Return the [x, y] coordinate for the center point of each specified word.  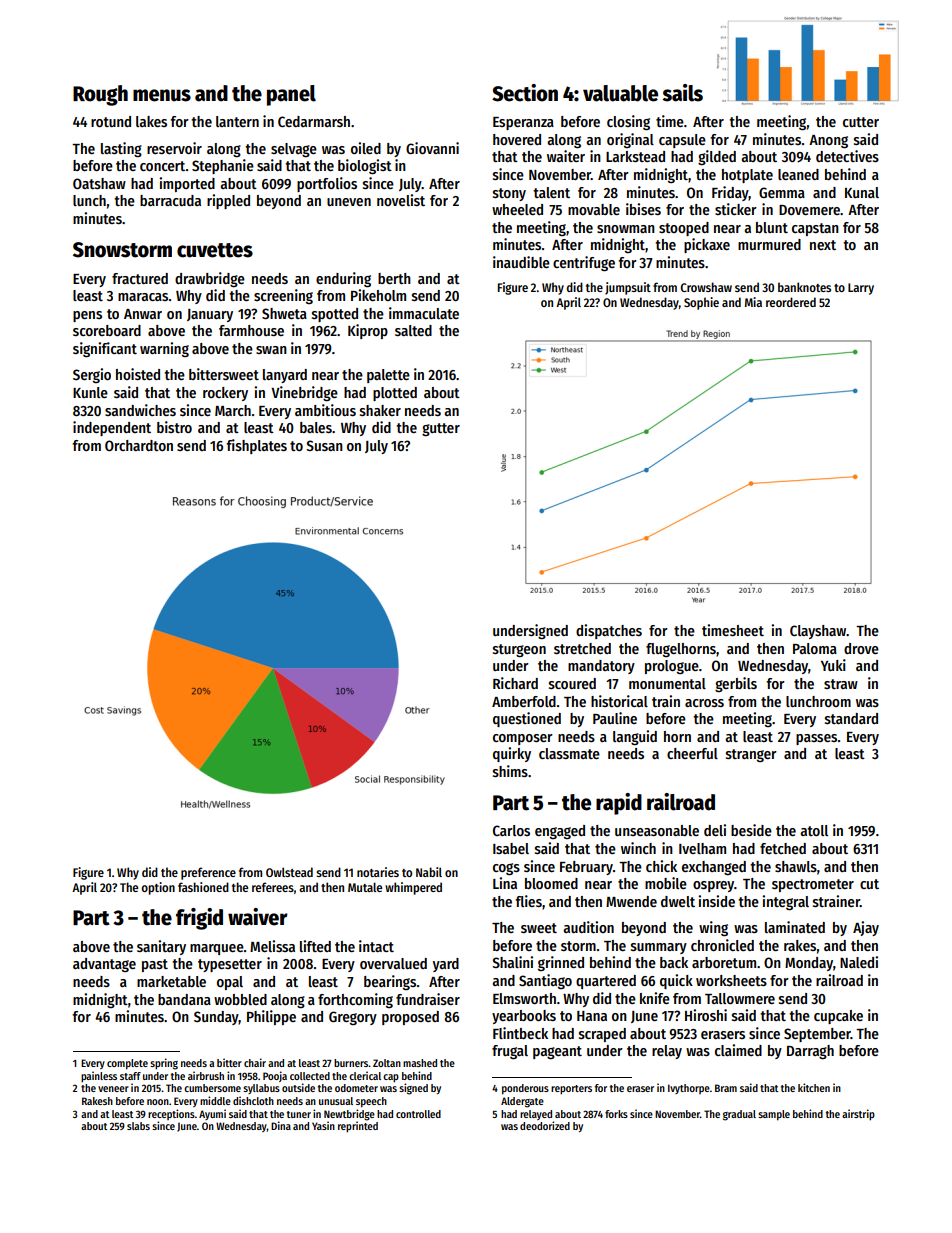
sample [774, 1115]
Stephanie [223, 166]
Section [525, 93]
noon [158, 1102]
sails [682, 93]
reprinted [358, 1126]
